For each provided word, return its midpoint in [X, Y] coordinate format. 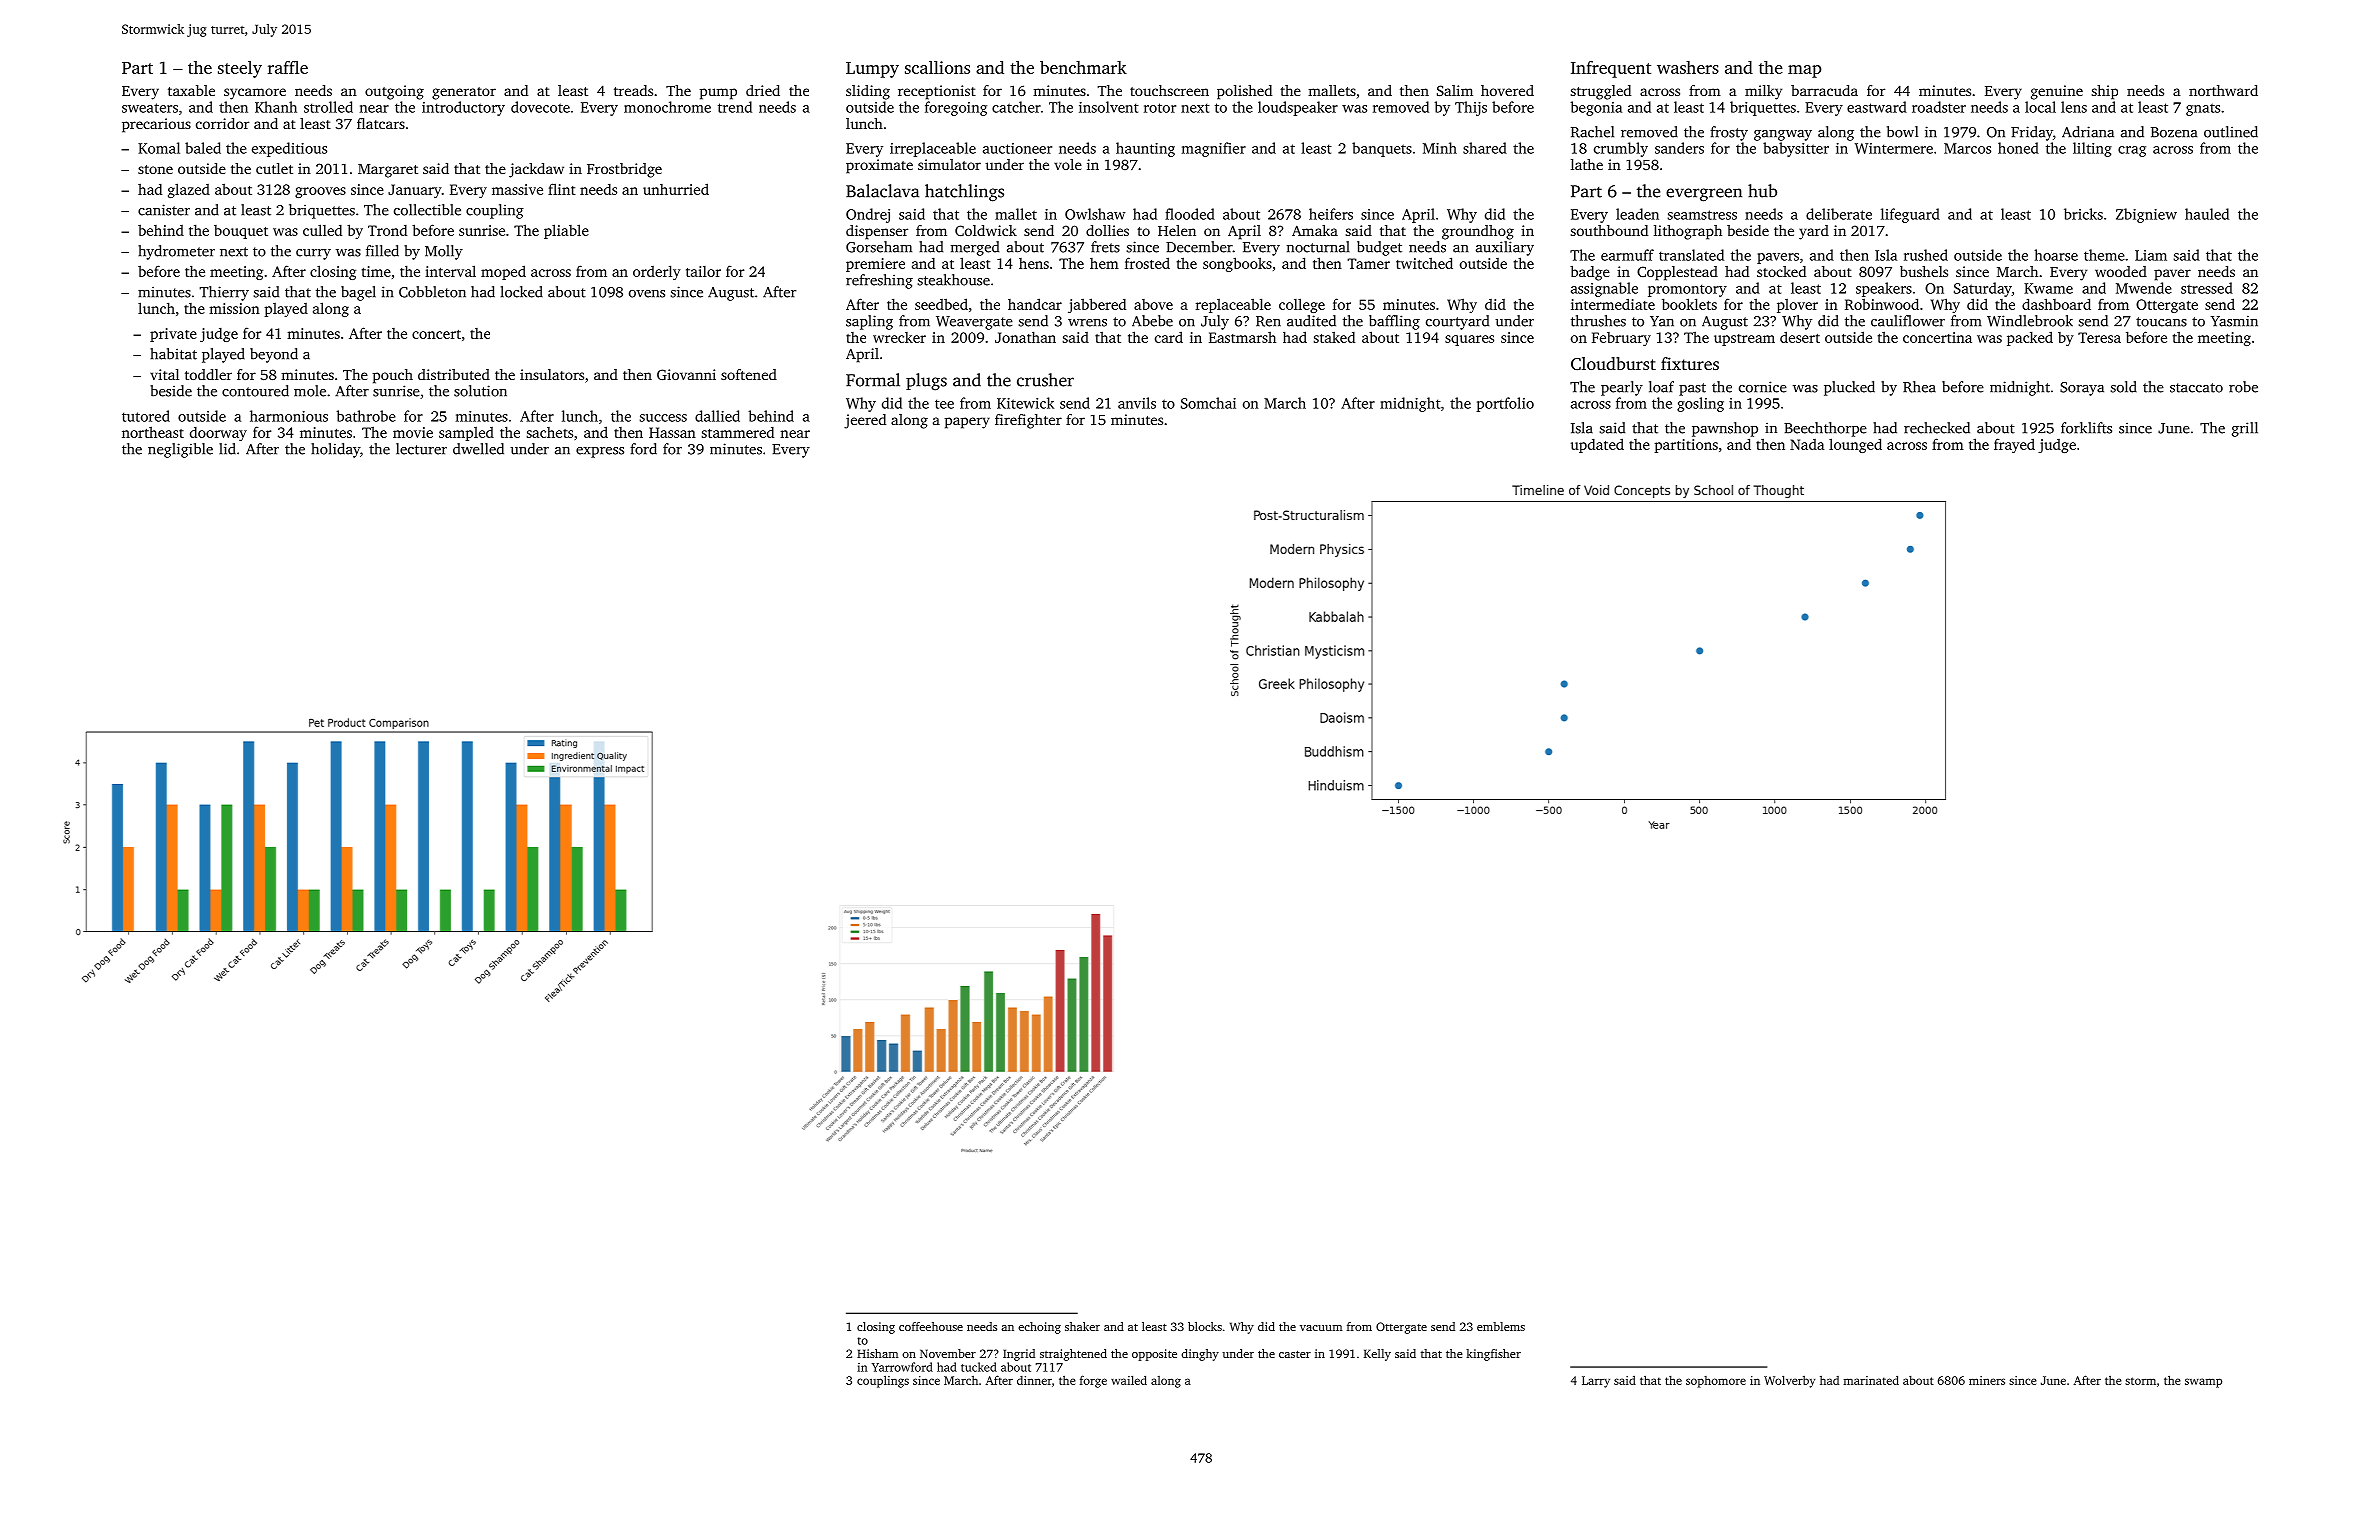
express [600, 452]
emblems [1501, 1326]
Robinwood [1882, 304]
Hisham [877, 1353]
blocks [1205, 1326]
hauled [2207, 214]
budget [1379, 248]
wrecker [899, 337]
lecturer [421, 449]
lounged [1855, 445]
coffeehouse [931, 1326]
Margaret [388, 171]
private [173, 335]
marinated [1871, 1380]
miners [1987, 1380]
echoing [1039, 1328]
